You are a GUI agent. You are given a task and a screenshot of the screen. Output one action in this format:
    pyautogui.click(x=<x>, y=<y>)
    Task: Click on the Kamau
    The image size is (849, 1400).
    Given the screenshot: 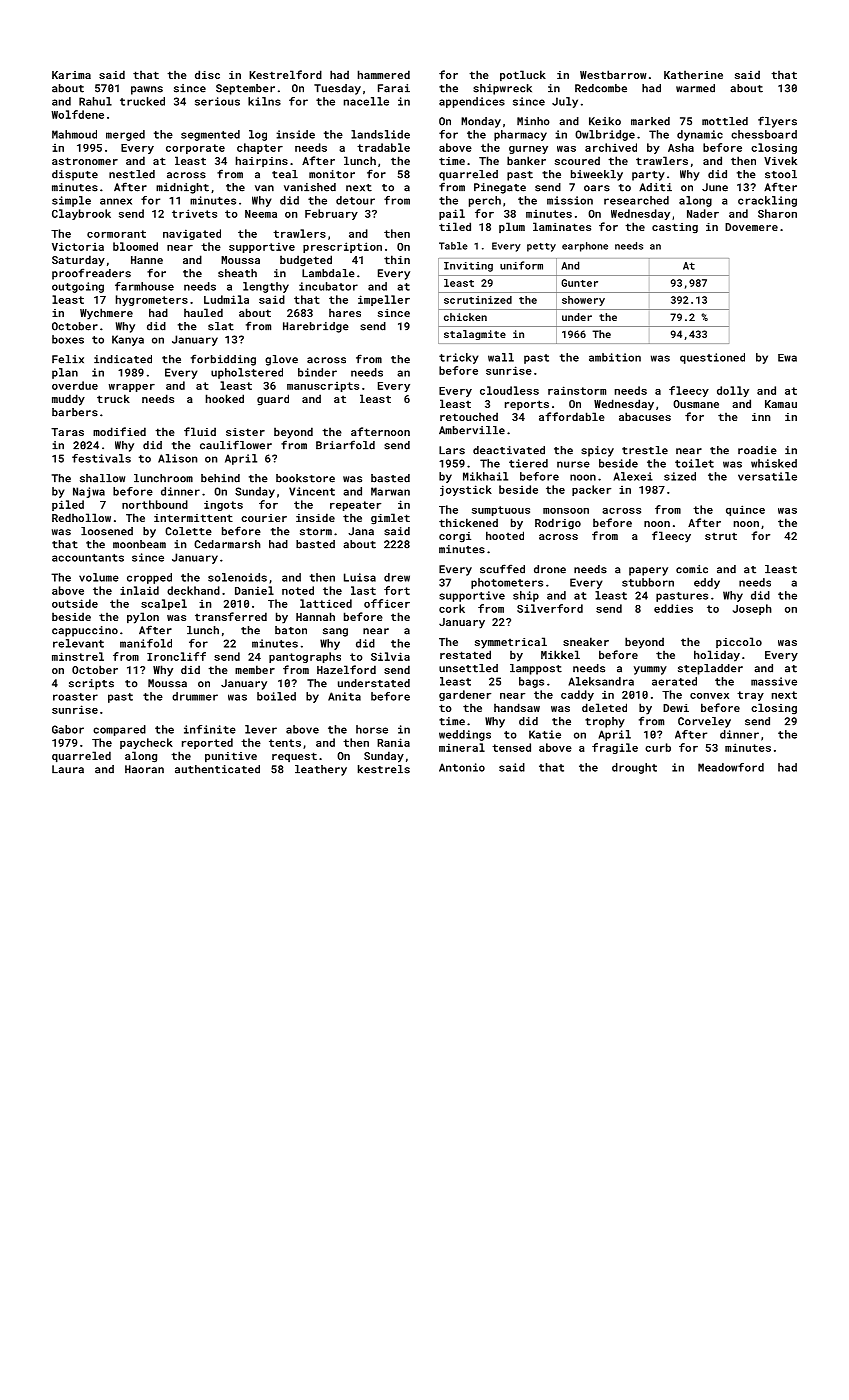 What is the action you would take?
    pyautogui.click(x=781, y=404)
